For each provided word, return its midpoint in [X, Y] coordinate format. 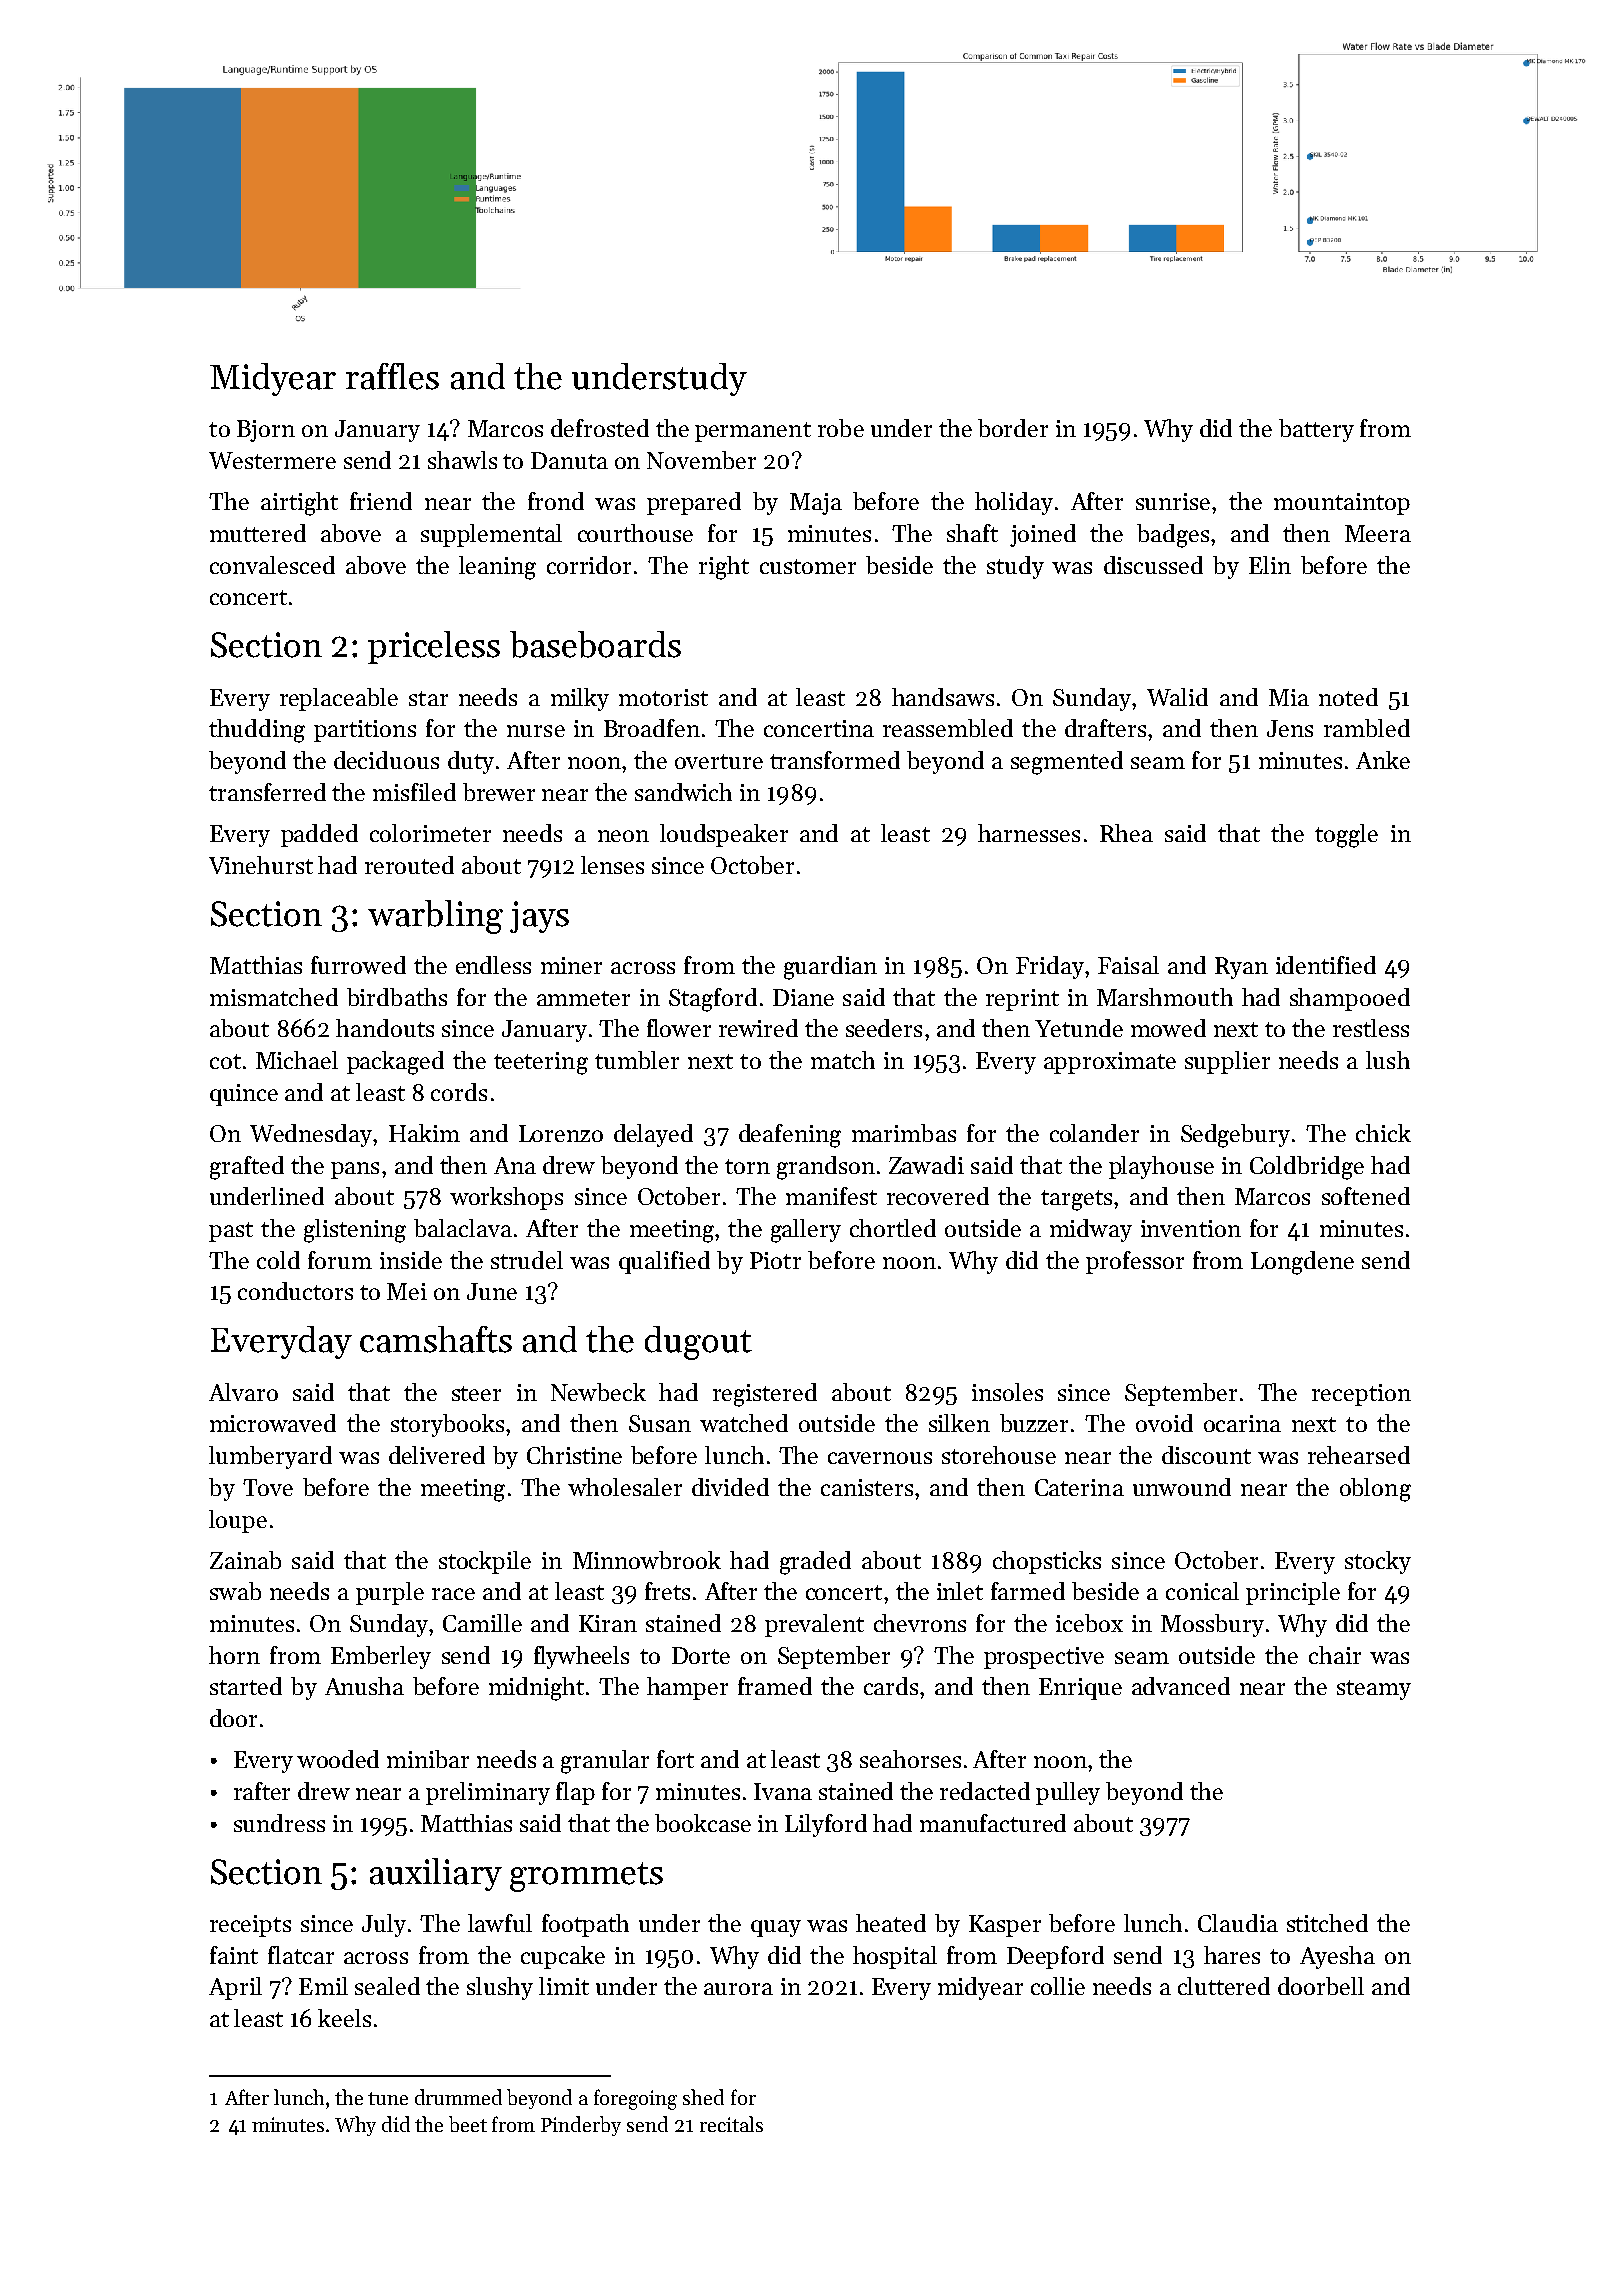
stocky [1378, 1562]
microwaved [273, 1423]
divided [730, 1487]
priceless [434, 647]
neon [623, 836]
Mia [1289, 697]
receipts [250, 1926]
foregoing [635, 2099]
